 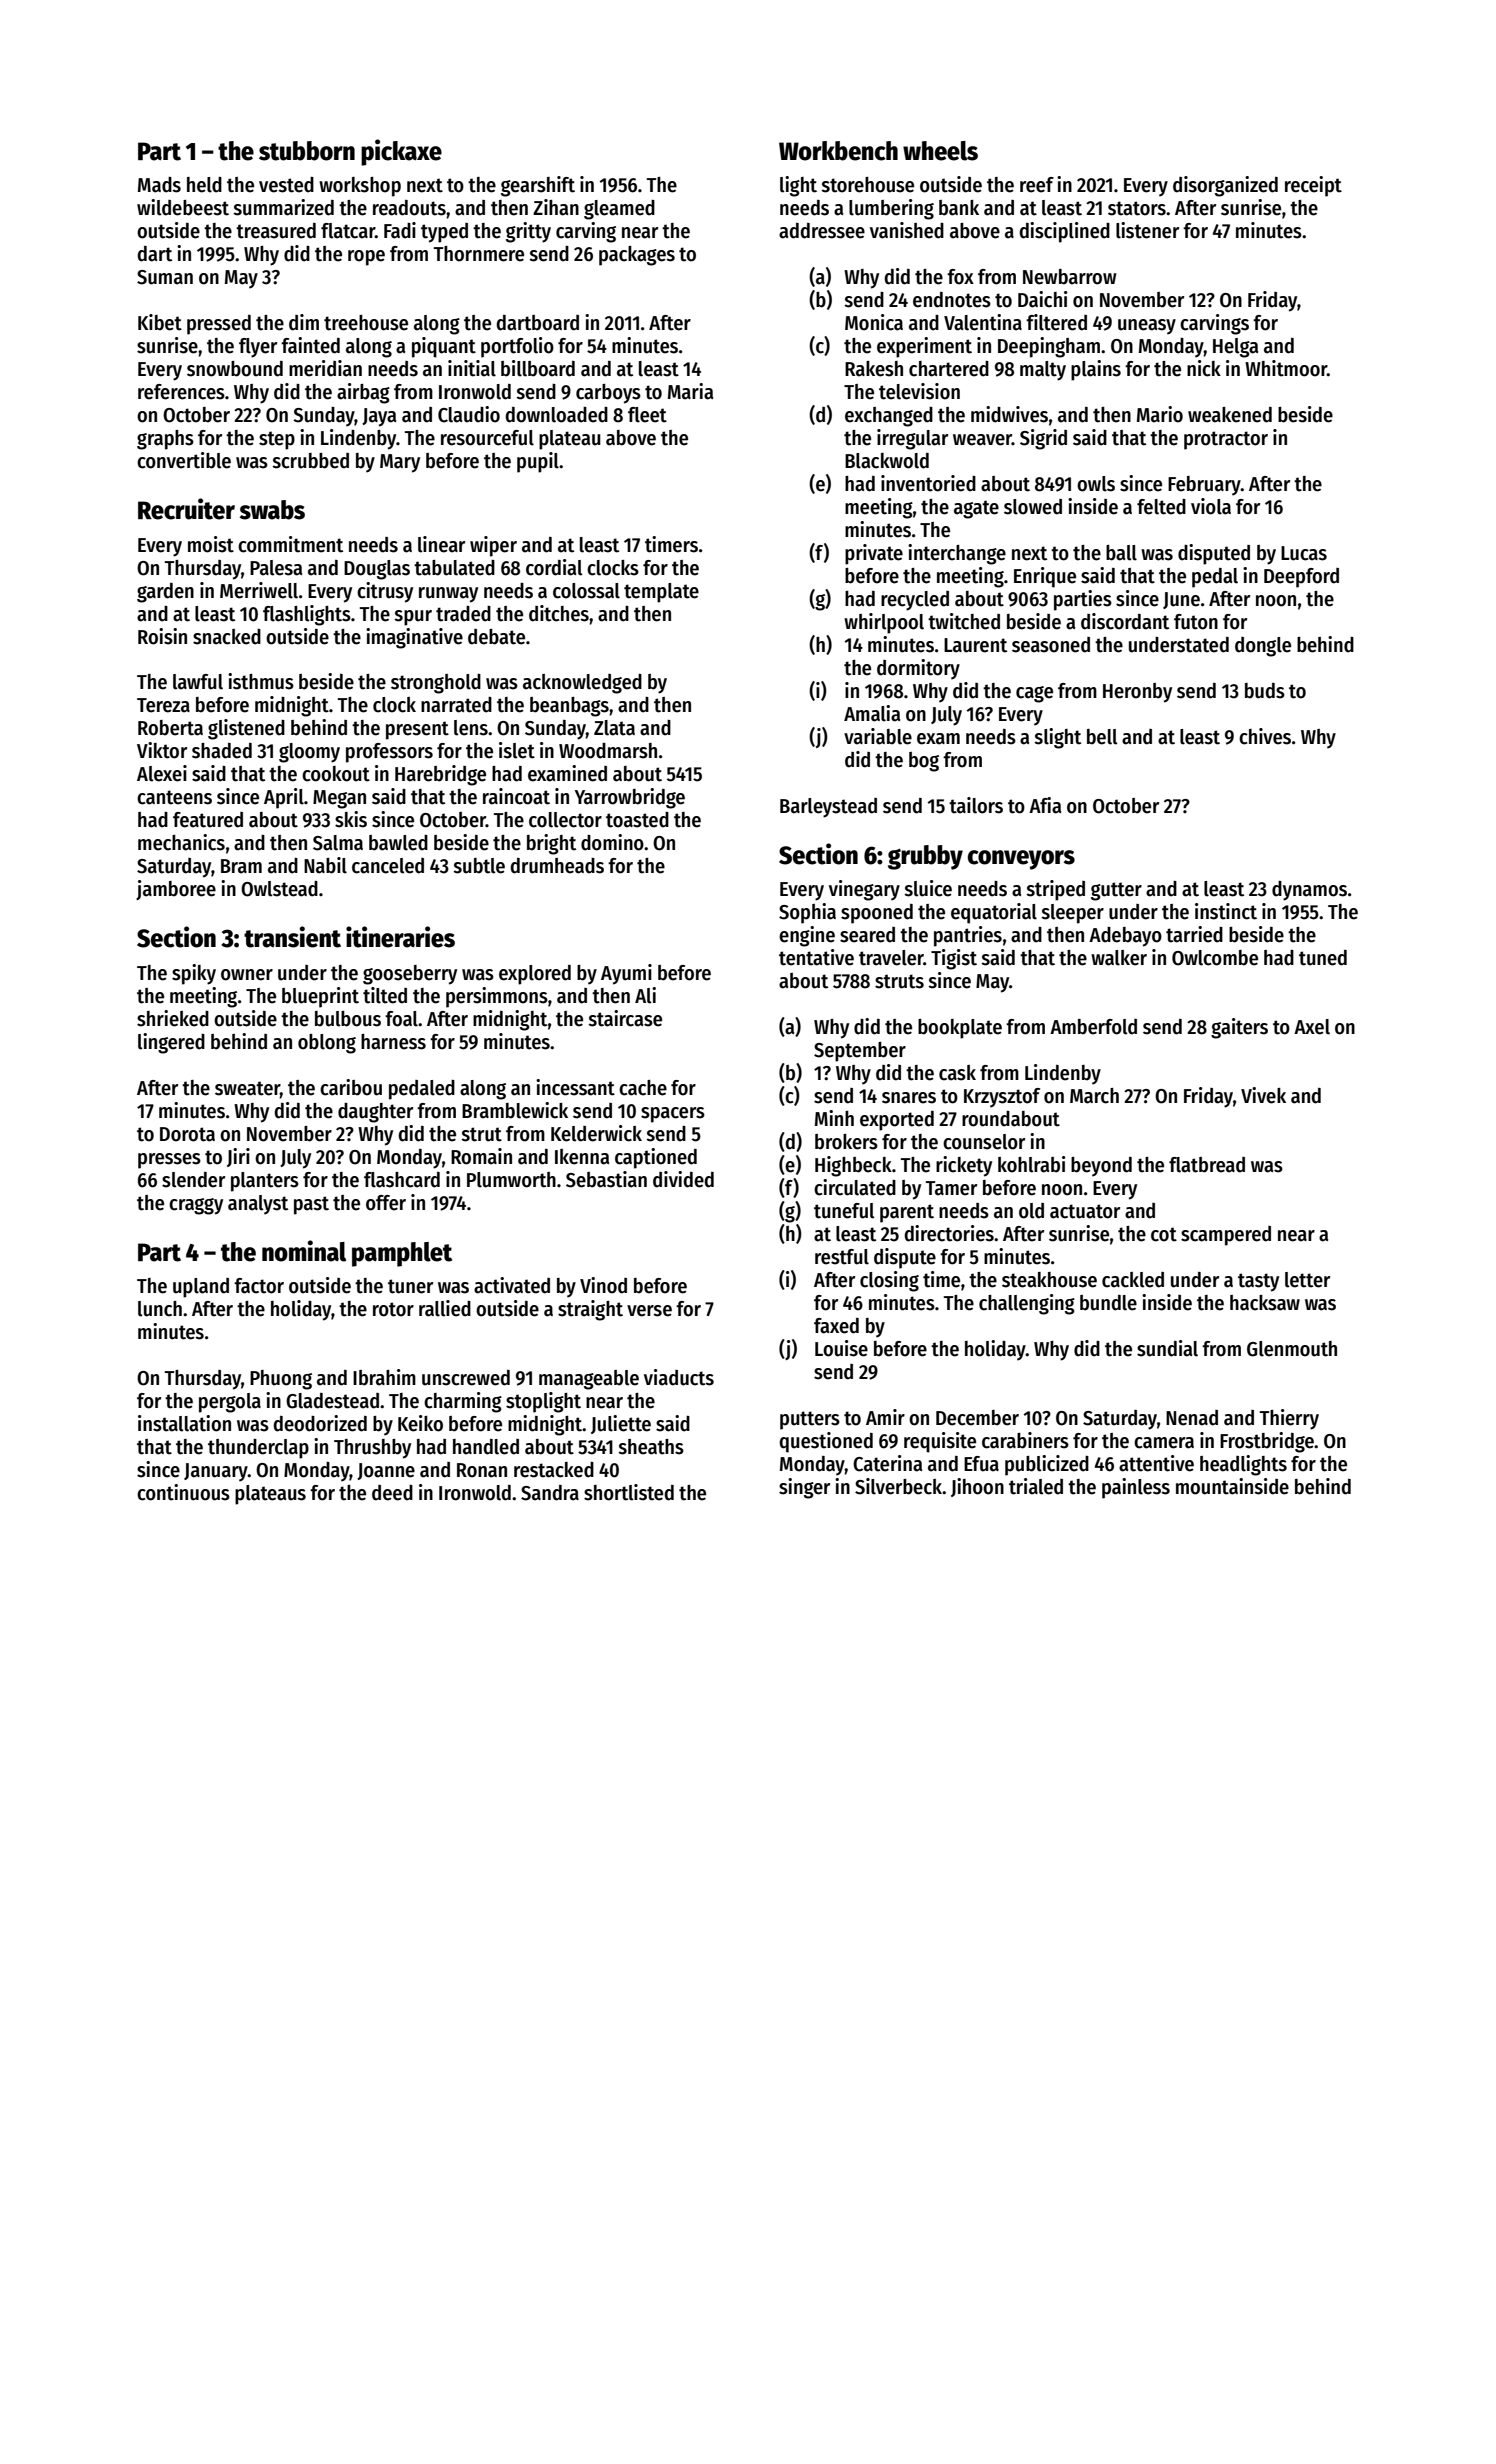 What do you see at coordinates (804, 1488) in the image?
I see `singer` at bounding box center [804, 1488].
